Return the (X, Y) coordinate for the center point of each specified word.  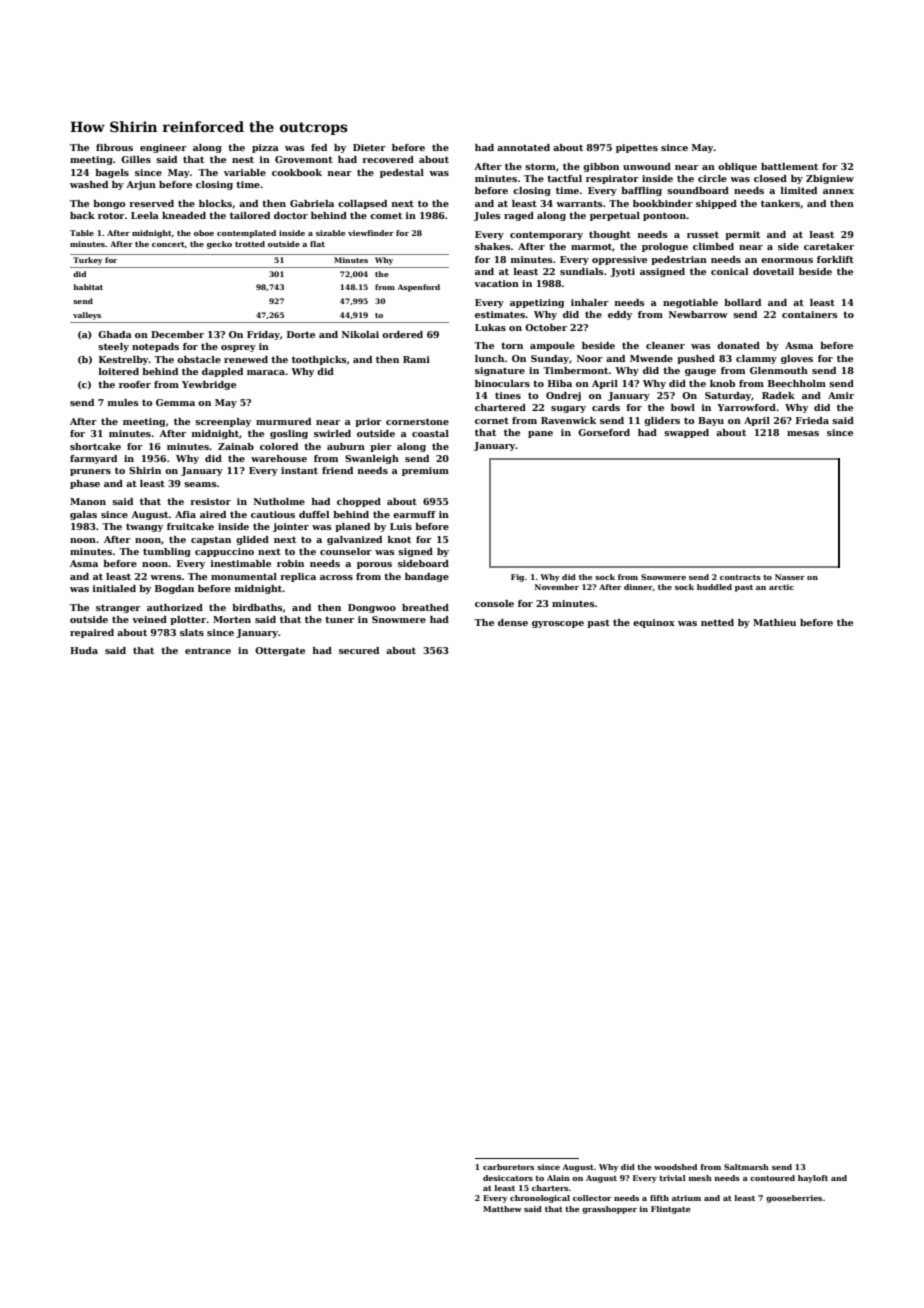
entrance (208, 650)
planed (352, 527)
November (557, 587)
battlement (789, 166)
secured (359, 650)
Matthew (502, 1209)
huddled (714, 587)
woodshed (675, 1167)
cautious (273, 514)
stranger (118, 608)
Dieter (369, 147)
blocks (215, 203)
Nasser (790, 577)
